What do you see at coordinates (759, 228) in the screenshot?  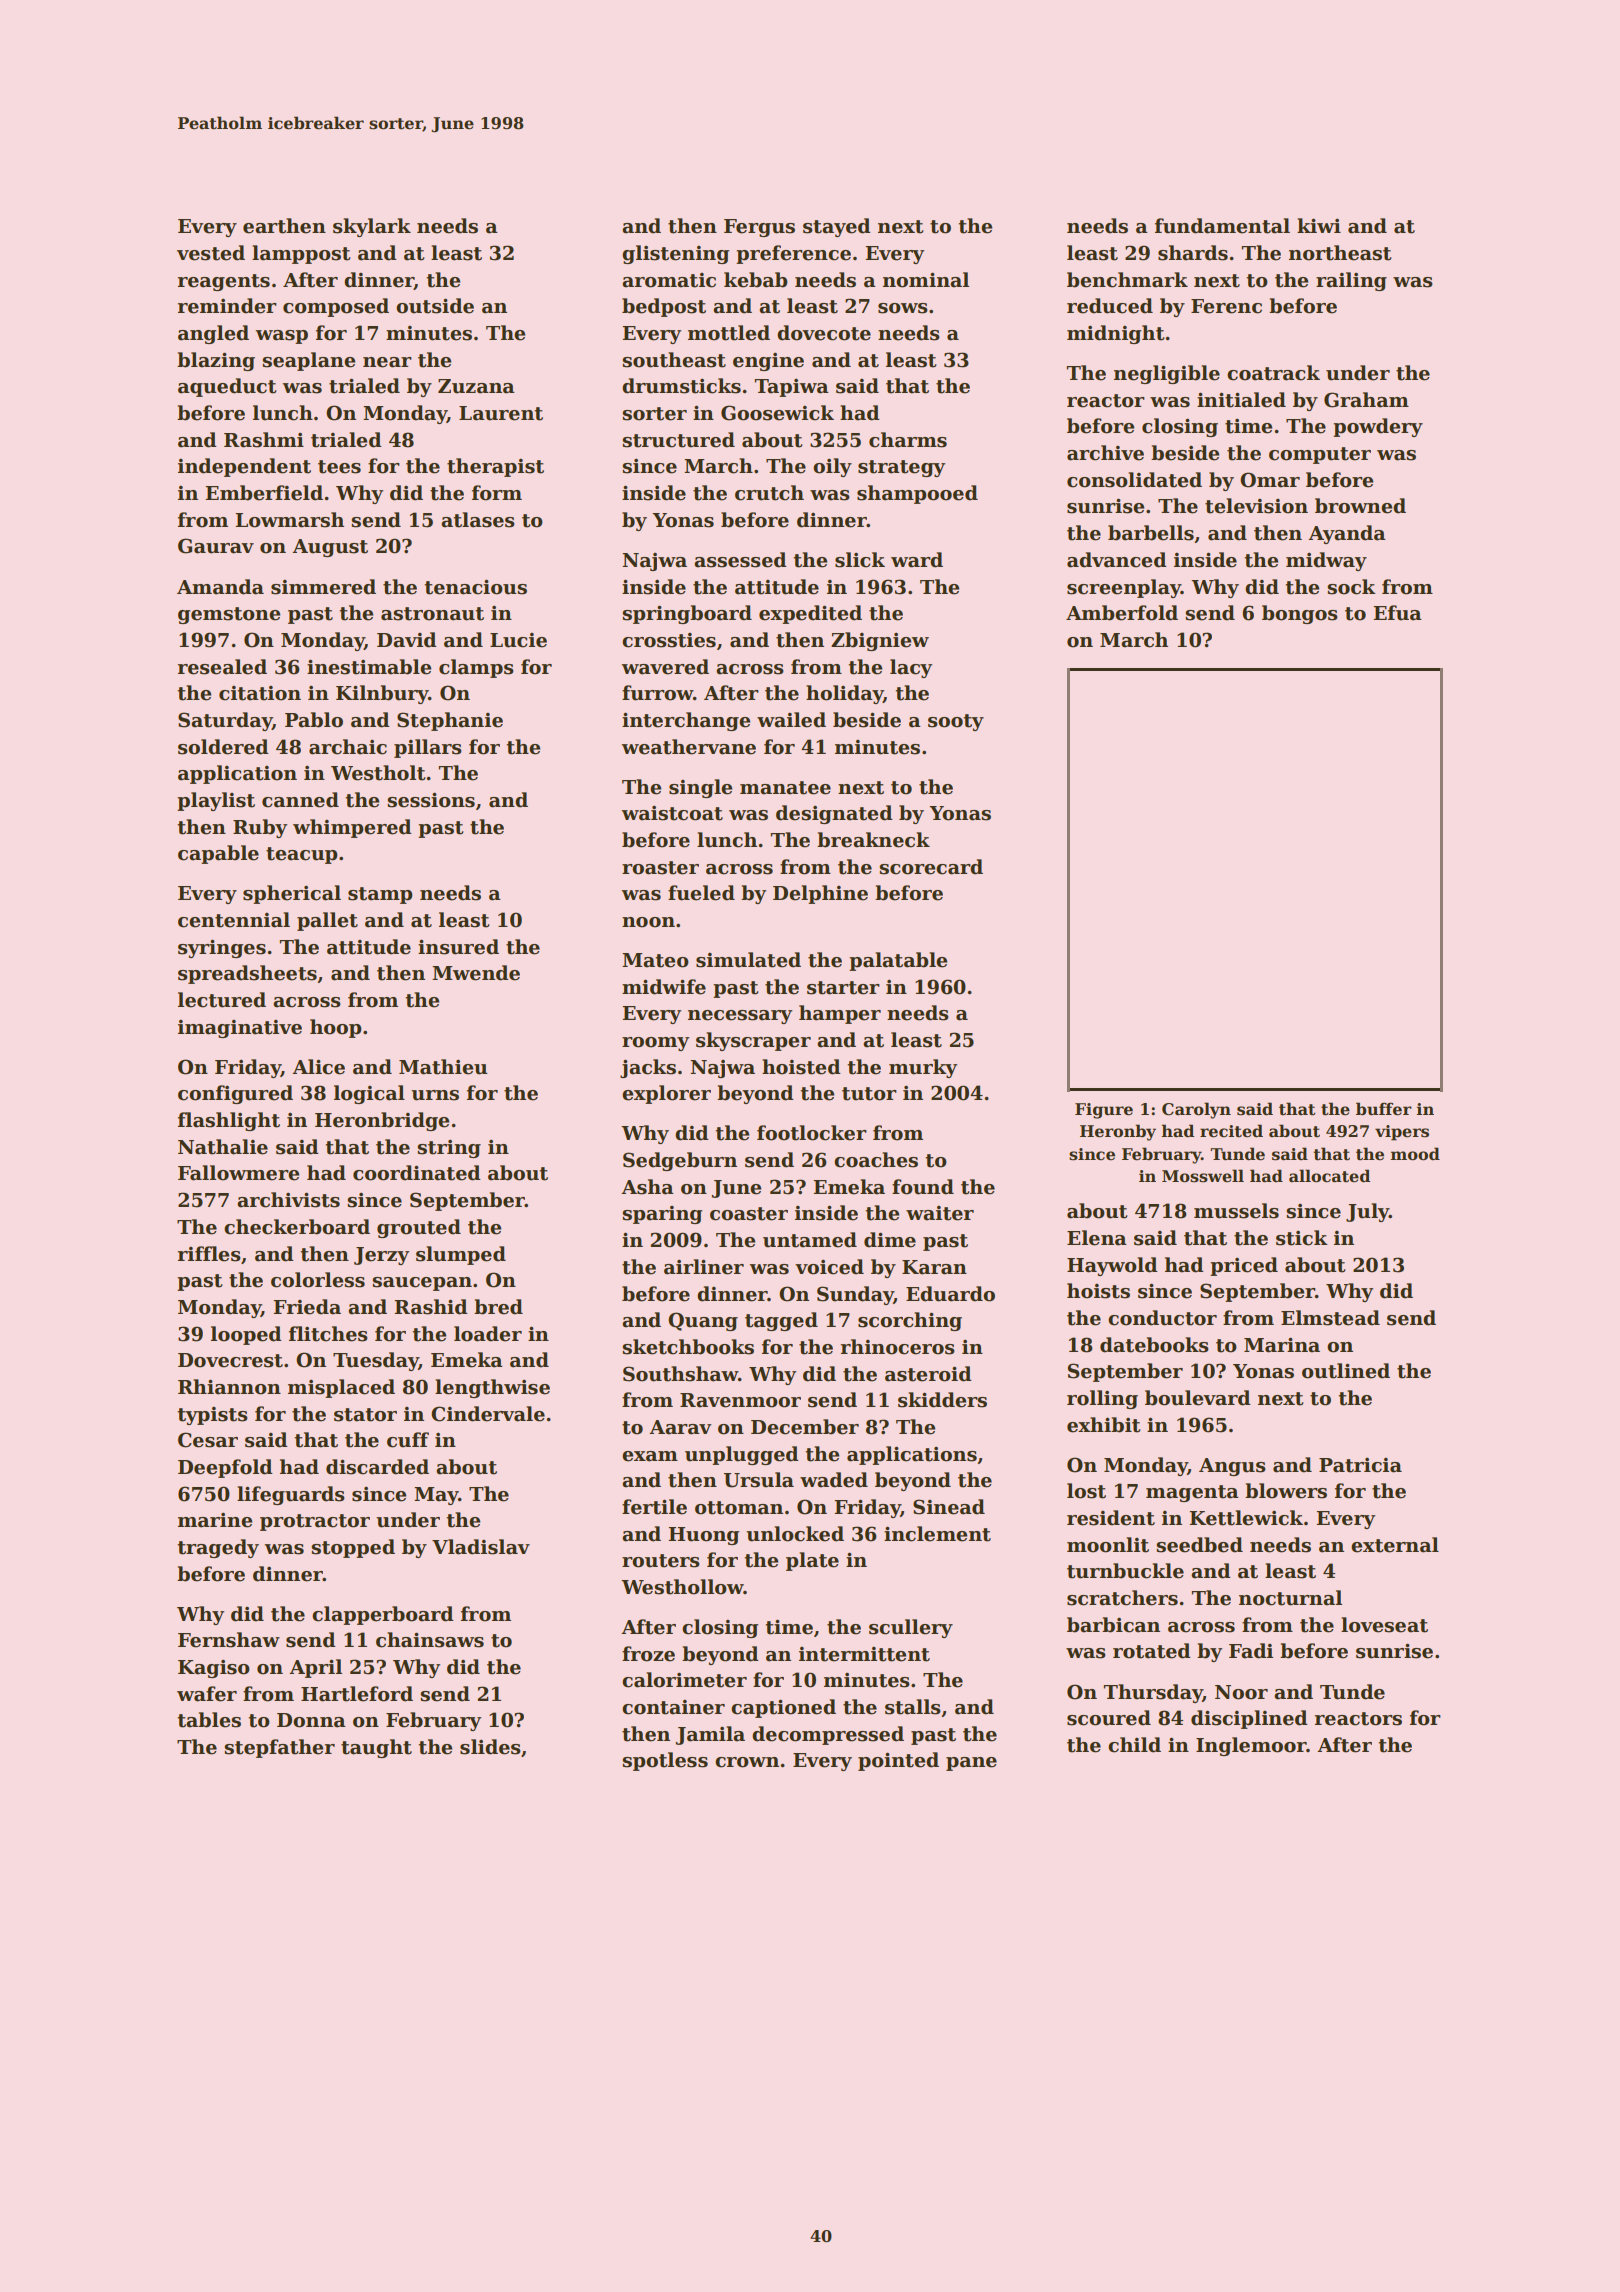 I see `Fergus` at bounding box center [759, 228].
